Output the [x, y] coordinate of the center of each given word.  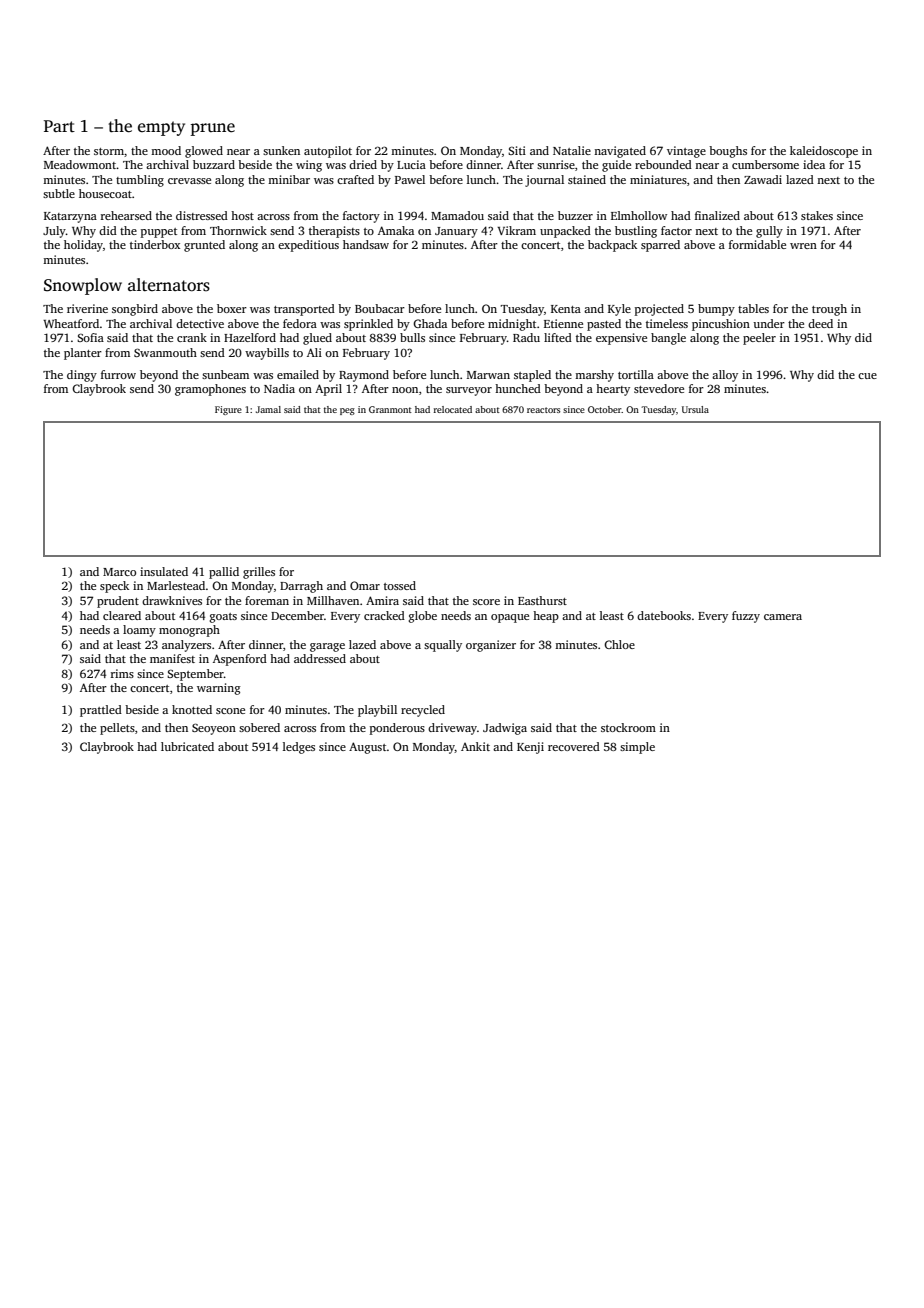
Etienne [563, 323]
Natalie [572, 150]
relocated [453, 409]
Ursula [695, 409]
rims [122, 673]
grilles [259, 573]
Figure [228, 410]
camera [783, 617]
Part [59, 126]
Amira [382, 600]
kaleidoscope [824, 152]
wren [803, 246]
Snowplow [83, 286]
